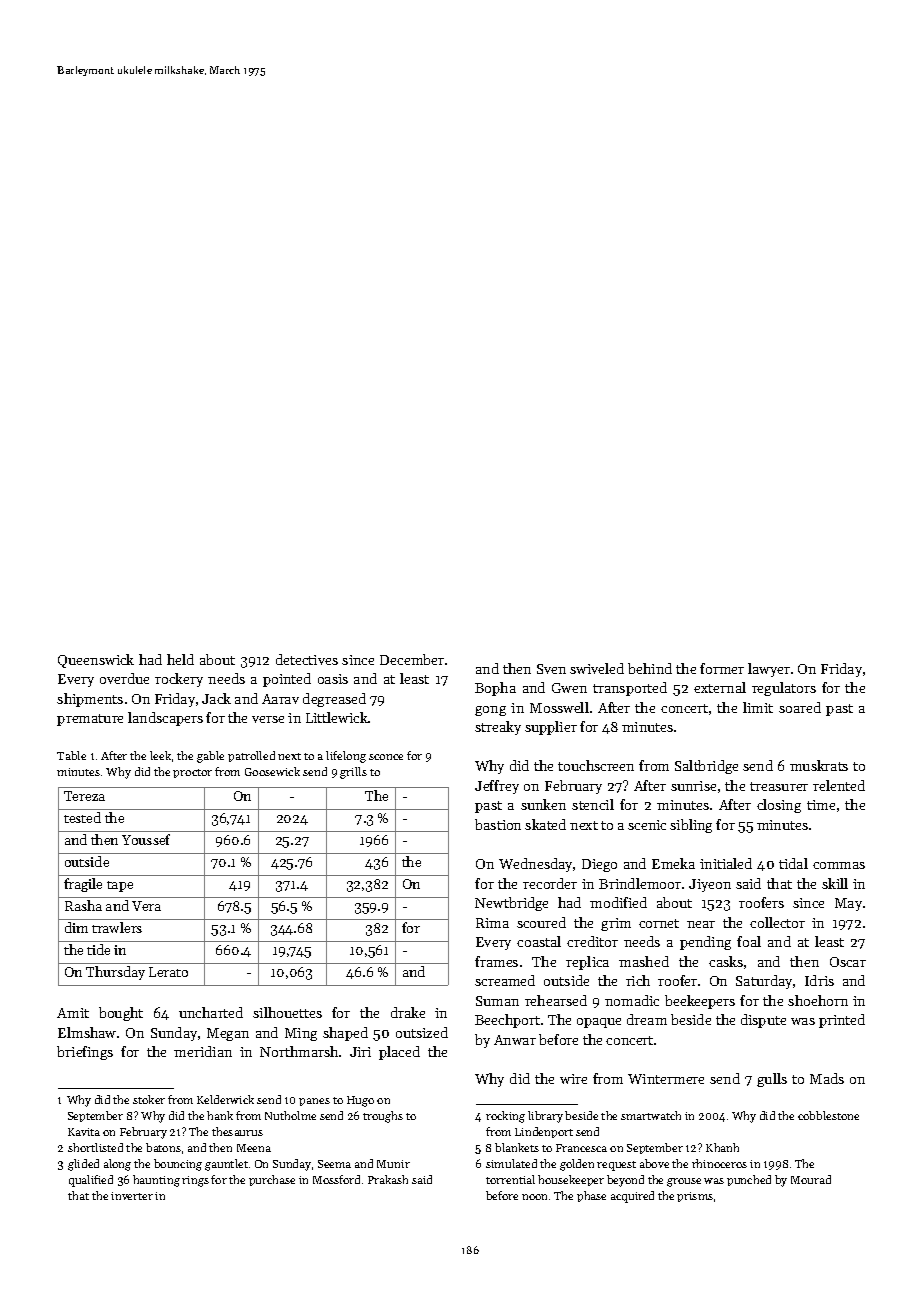  I want to click on inverter, so click(132, 1196).
